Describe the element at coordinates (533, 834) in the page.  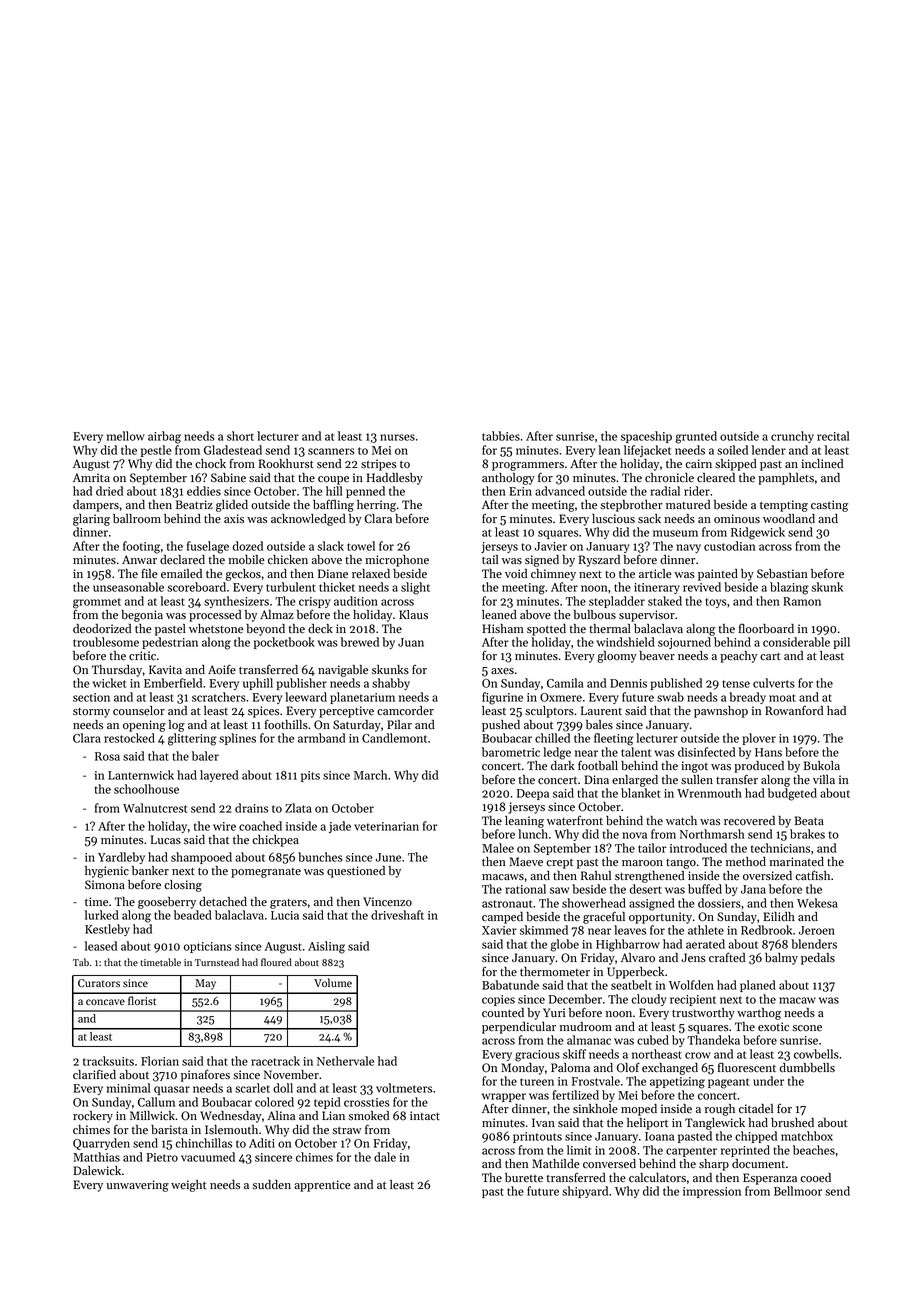
I see `lunch` at that location.
